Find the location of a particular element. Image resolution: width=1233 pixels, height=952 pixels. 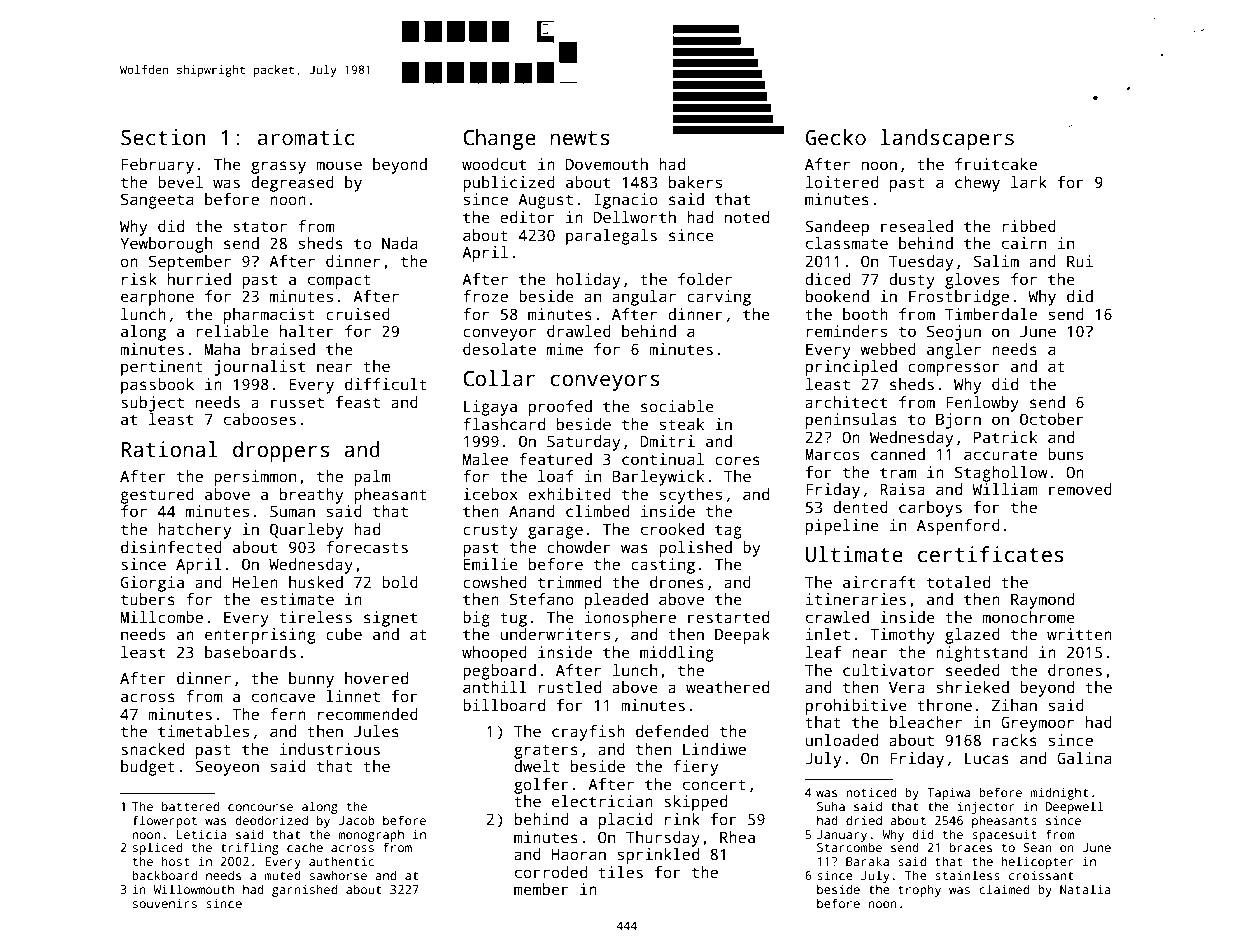

Collar is located at coordinates (499, 378).
